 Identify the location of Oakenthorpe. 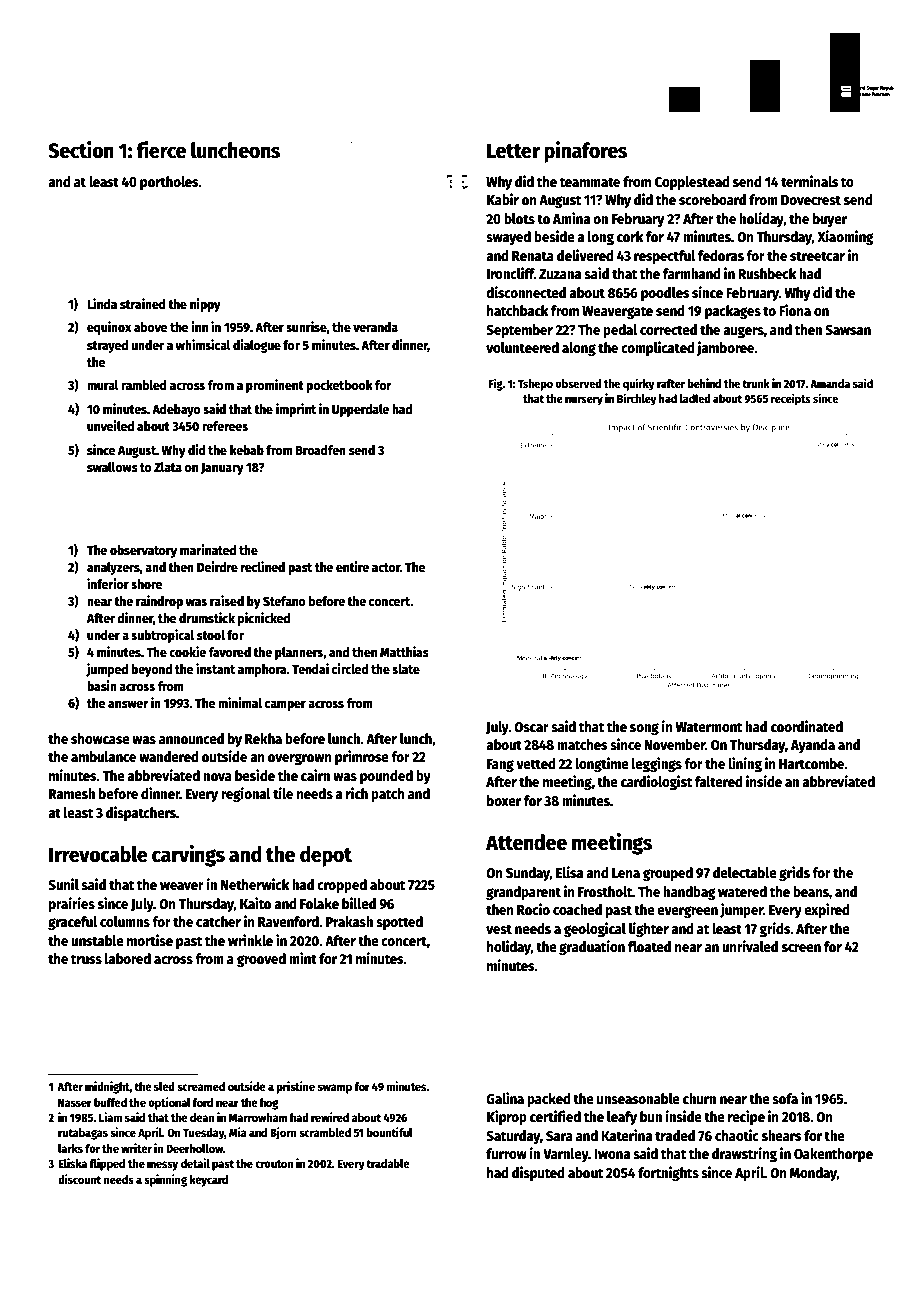
(833, 1155).
